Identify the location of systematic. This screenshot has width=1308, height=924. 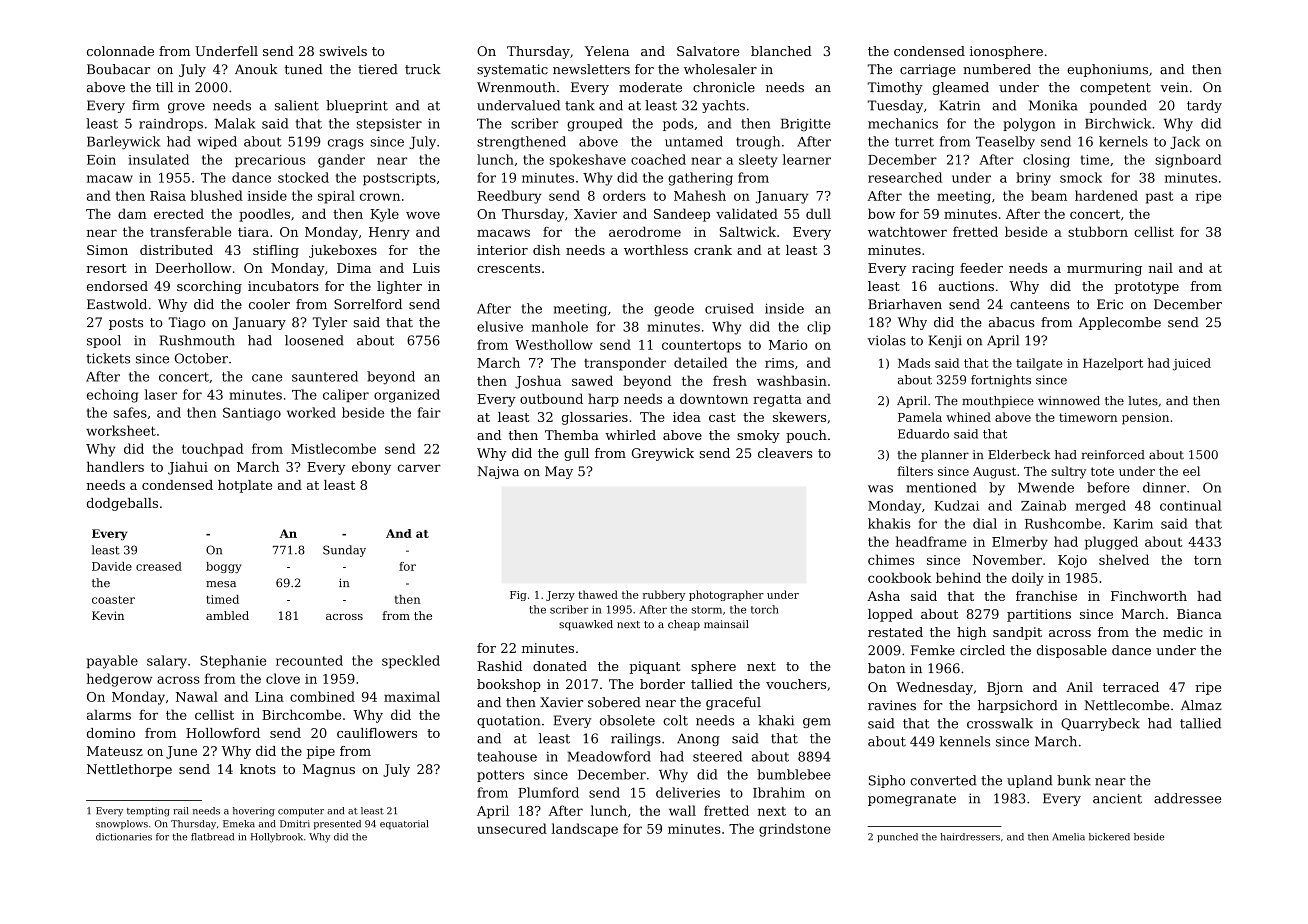
(512, 70).
